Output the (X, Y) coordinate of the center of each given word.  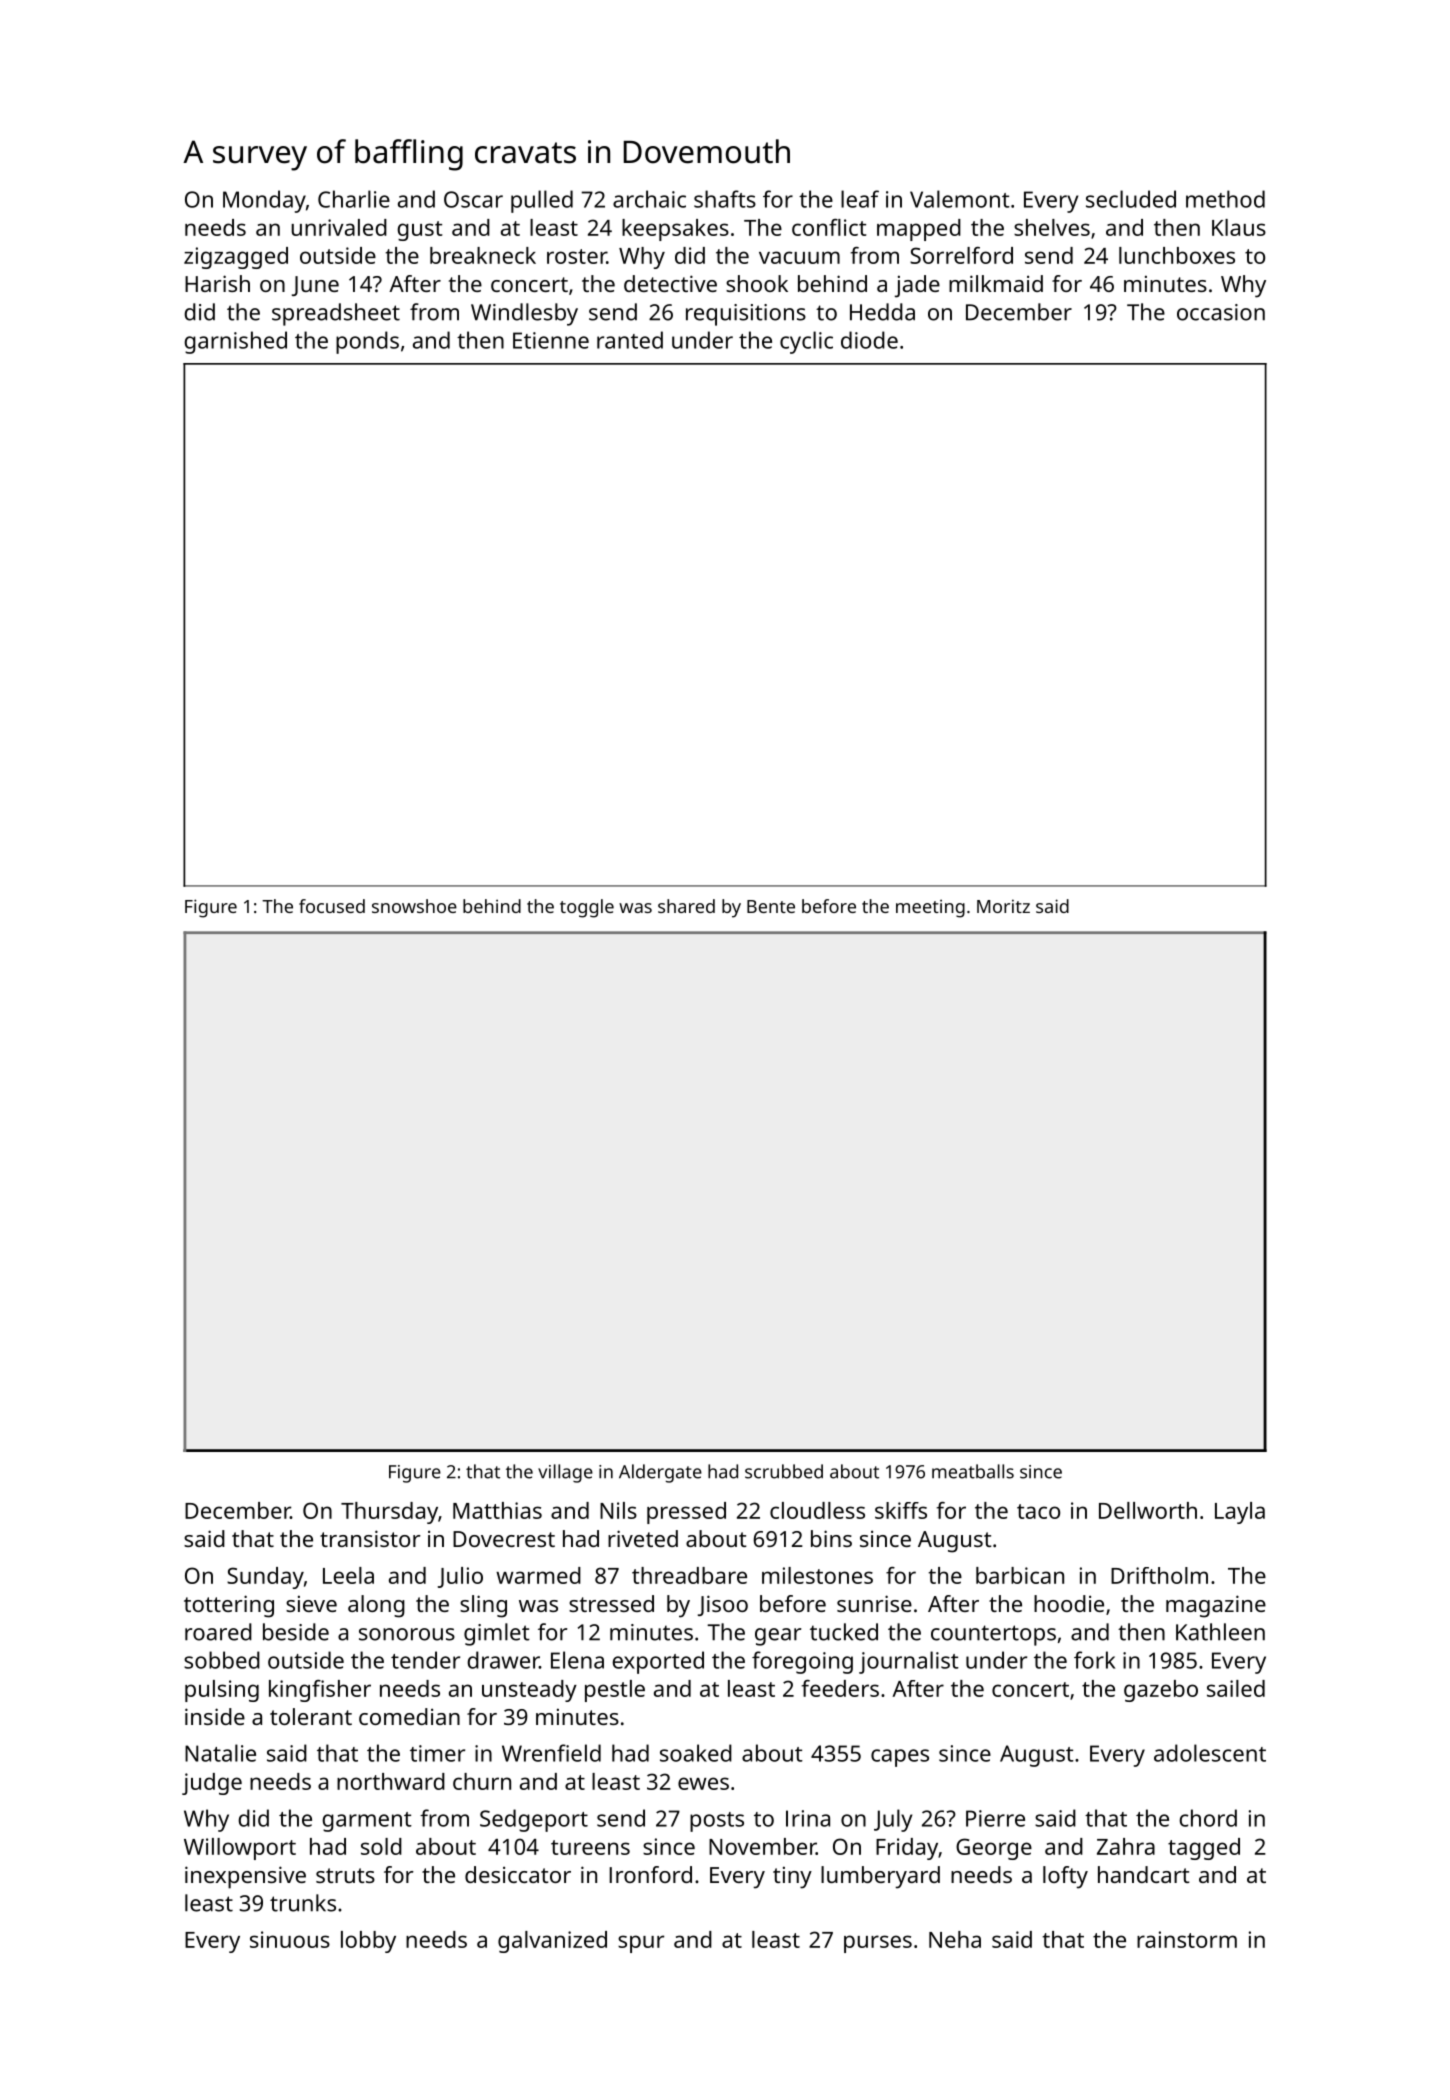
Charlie (354, 199)
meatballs (973, 1471)
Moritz (1003, 906)
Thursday (389, 1513)
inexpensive (245, 1877)
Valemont (960, 199)
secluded (1131, 199)
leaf (860, 199)
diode (869, 340)
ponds (367, 342)
